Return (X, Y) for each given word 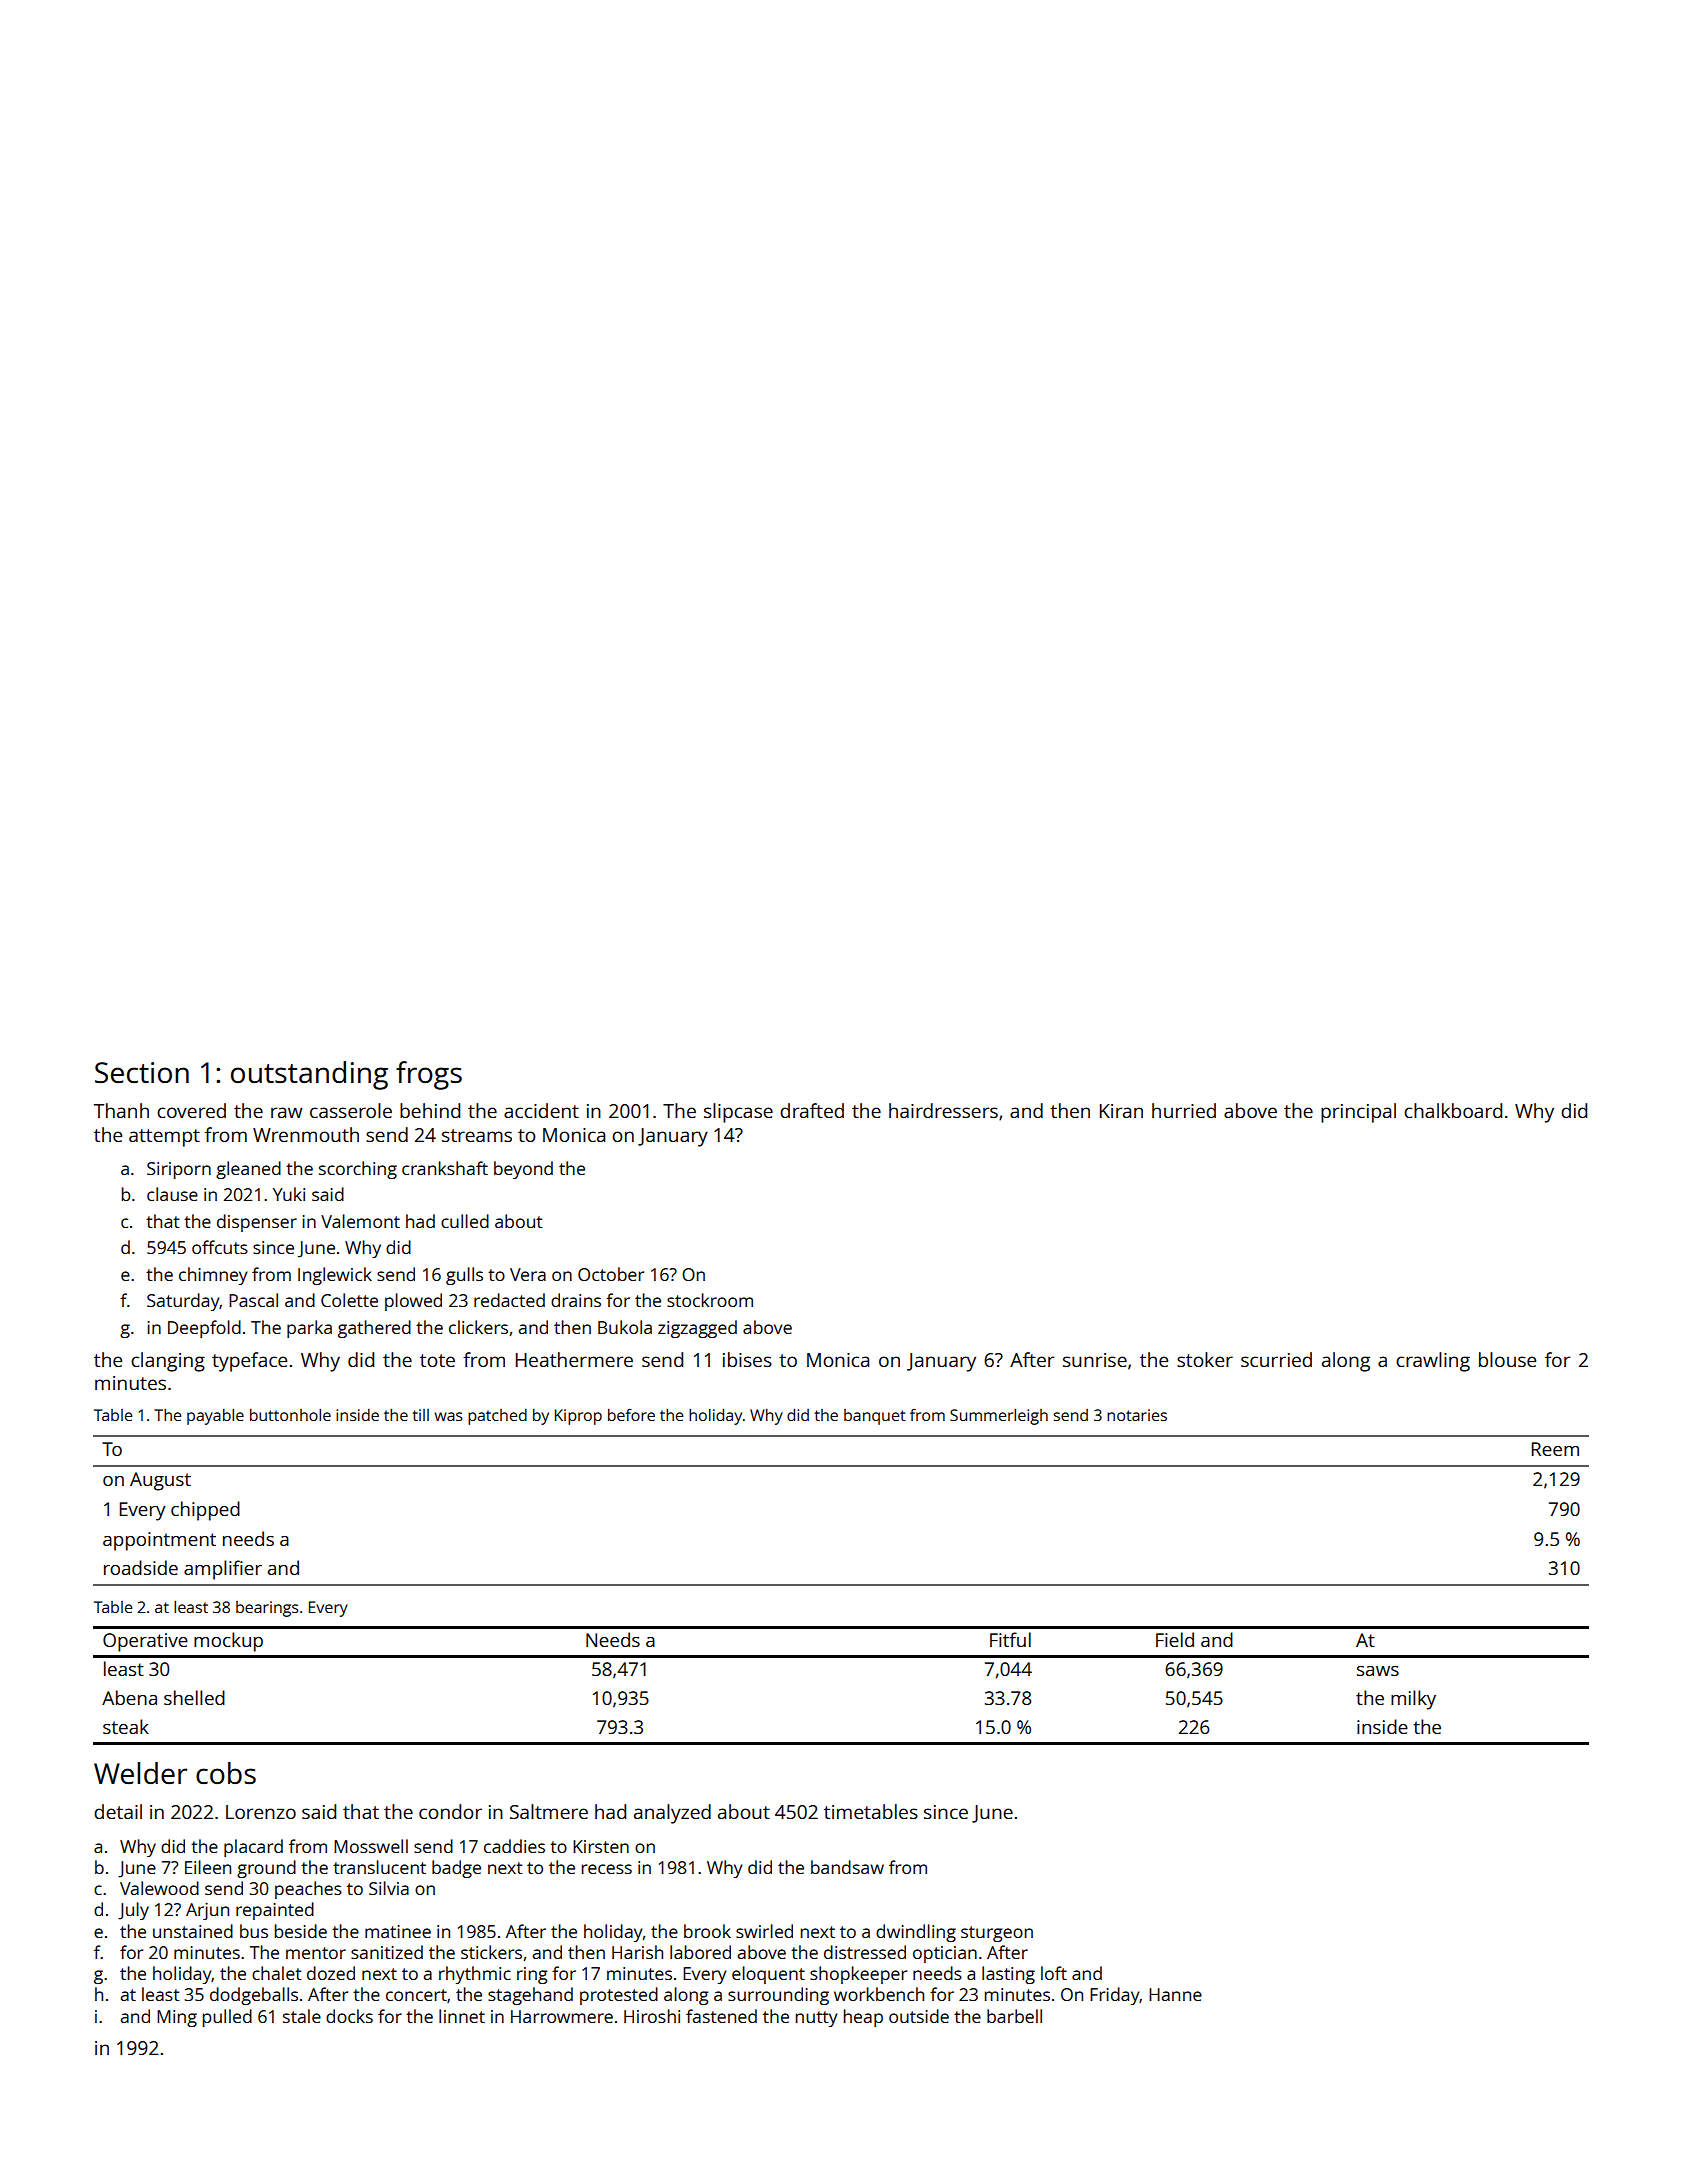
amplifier (223, 1570)
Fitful (1010, 1639)
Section (142, 1072)
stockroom (710, 1300)
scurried (1276, 1359)
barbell (1014, 2016)
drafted (812, 1110)
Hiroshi (652, 2016)
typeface (249, 1362)
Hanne (1175, 1994)
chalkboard (1453, 1110)
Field (1175, 1639)
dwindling (916, 1933)
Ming (177, 2018)
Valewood (159, 1888)
